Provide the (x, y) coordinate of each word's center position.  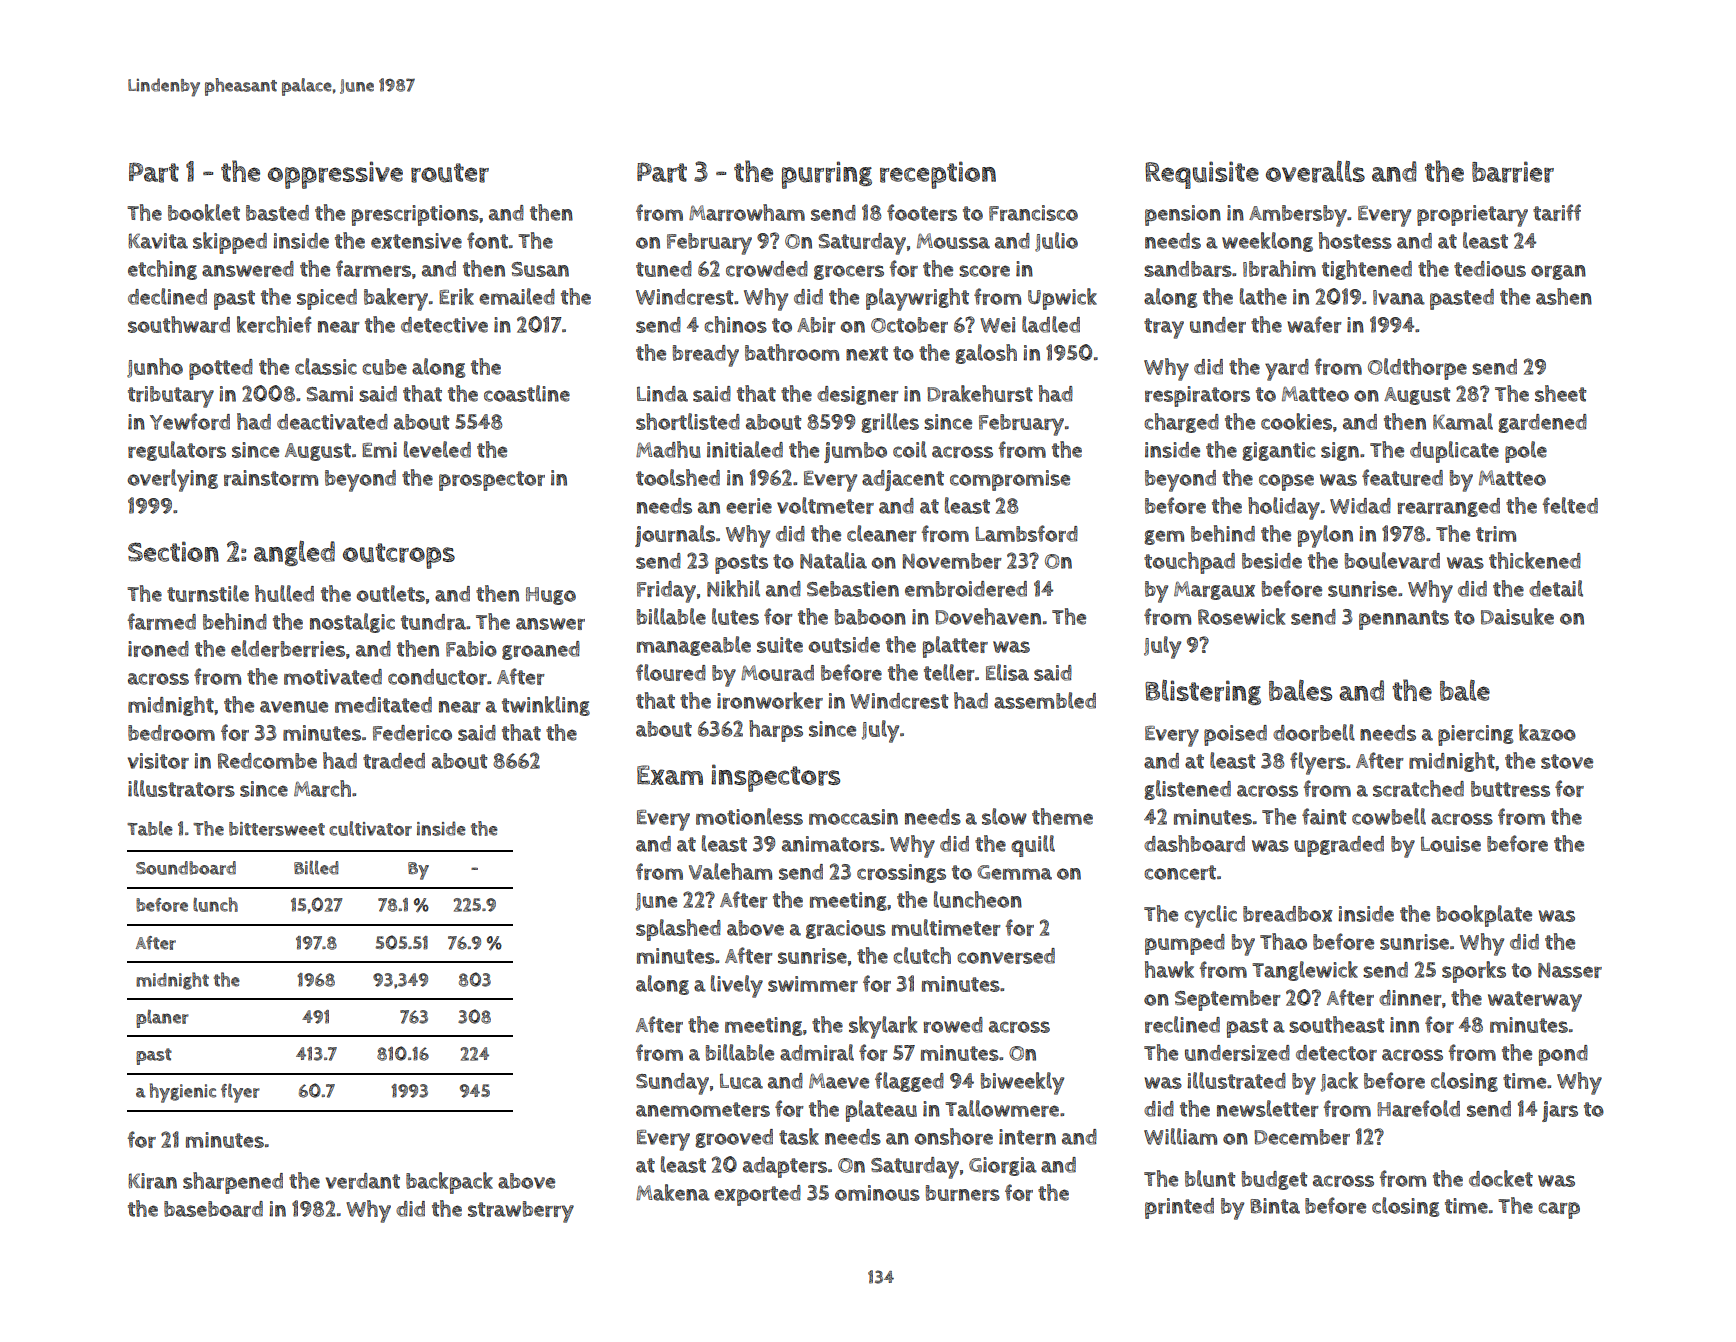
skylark (883, 1027)
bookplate (1484, 916)
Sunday (672, 1084)
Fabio (471, 649)
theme (1062, 816)
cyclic (1210, 916)
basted (277, 213)
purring (827, 175)
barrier (1513, 172)
